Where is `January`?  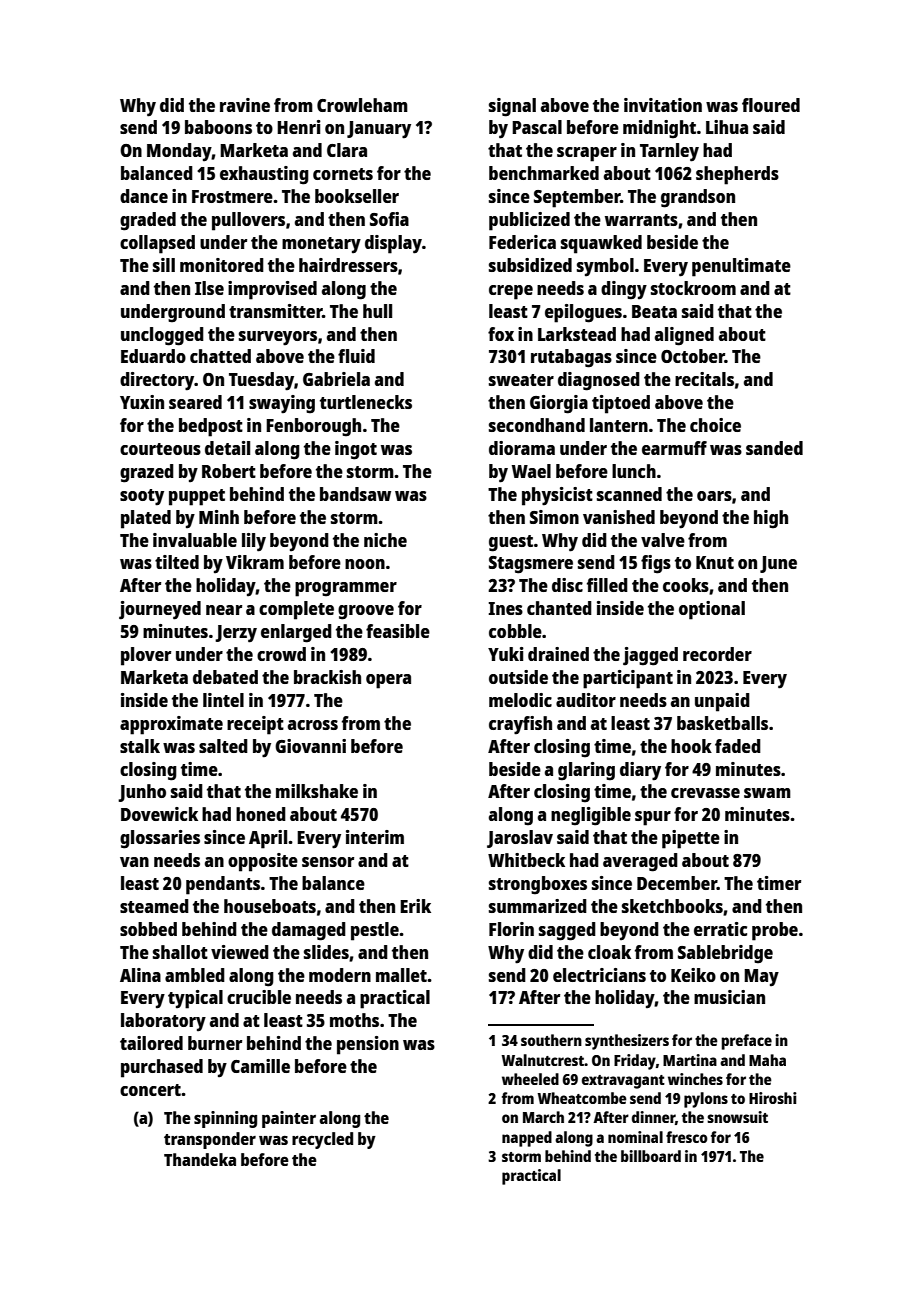 January is located at coordinates (379, 130).
